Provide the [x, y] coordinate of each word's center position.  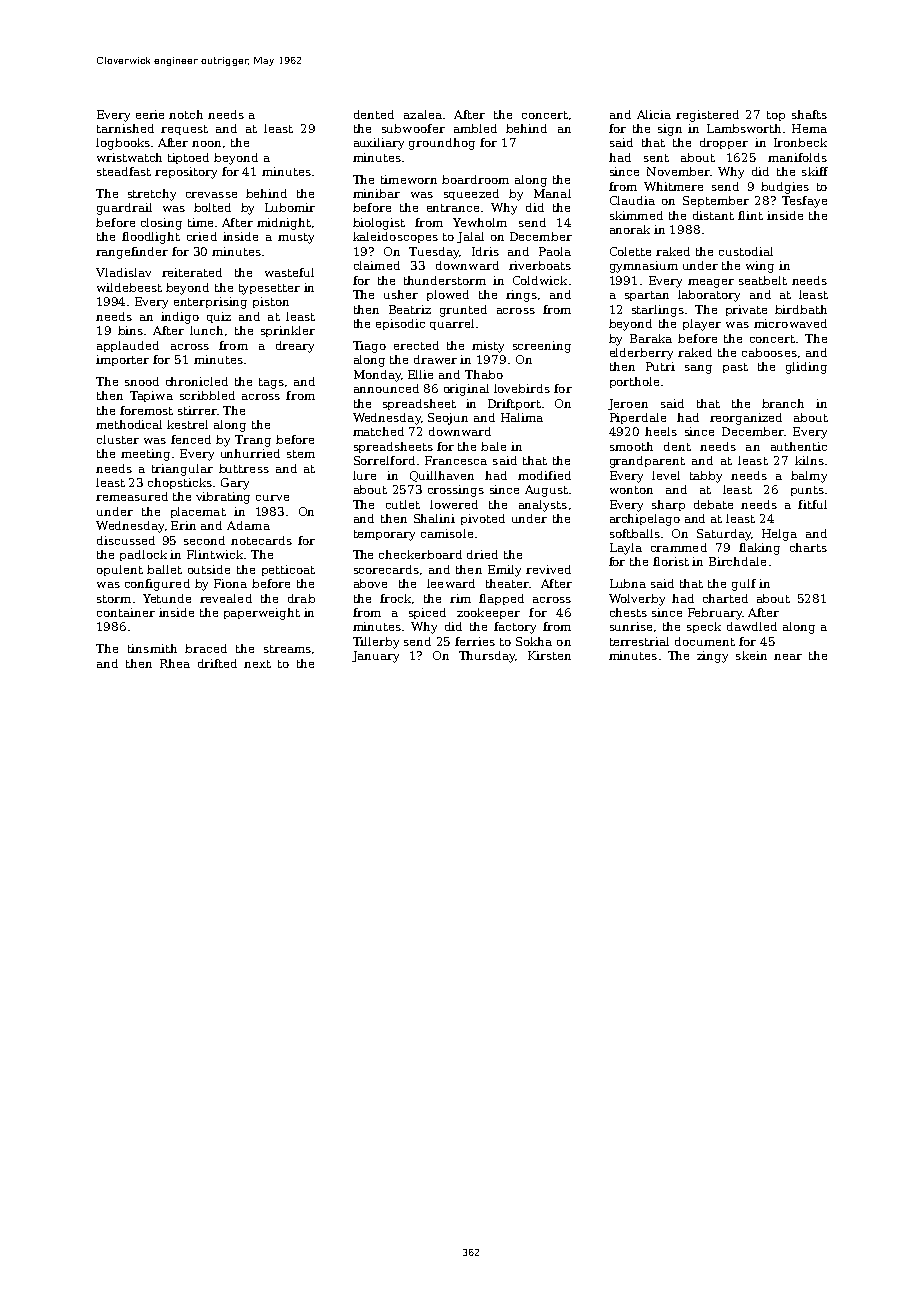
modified [544, 475]
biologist [379, 224]
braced [206, 648]
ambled [475, 128]
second [204, 540]
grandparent [647, 462]
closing [161, 224]
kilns [809, 460]
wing [760, 267]
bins [130, 330]
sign [670, 130]
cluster [118, 439]
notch [186, 114]
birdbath [801, 309]
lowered [454, 504]
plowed [448, 295]
